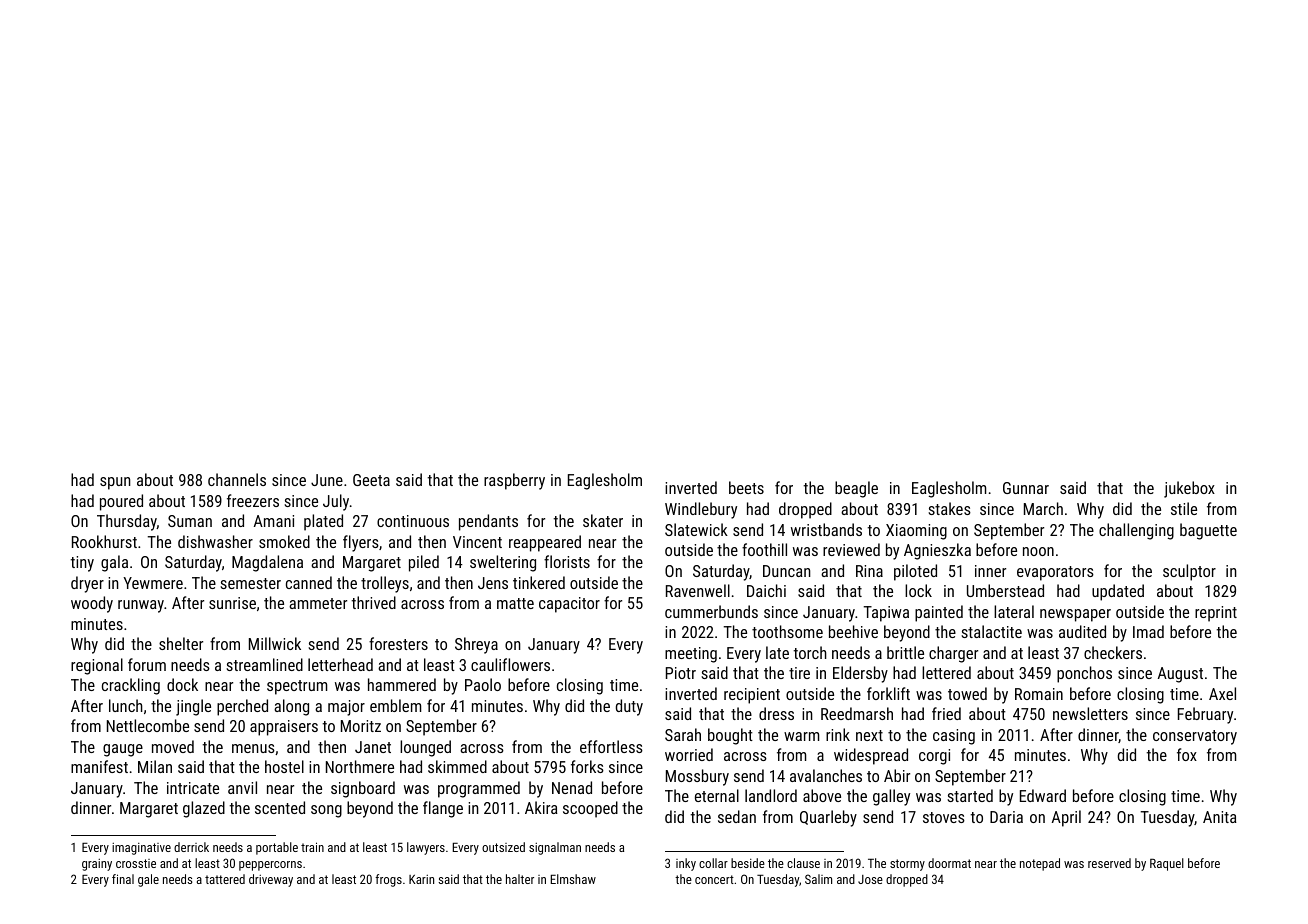 The width and height of the screenshot is (1308, 924). I want to click on newspaper, so click(1075, 615).
